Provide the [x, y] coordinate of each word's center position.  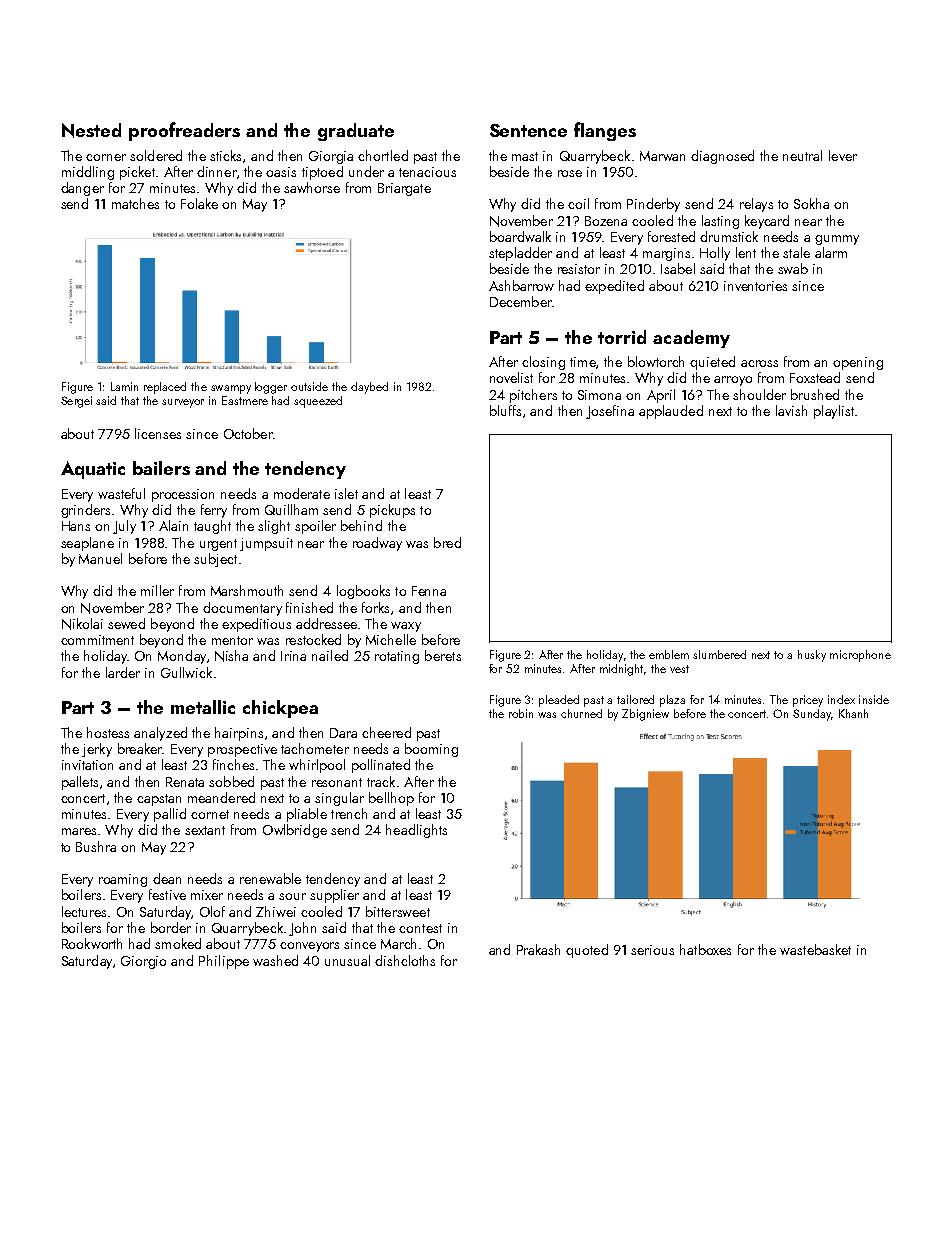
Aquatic [93, 470]
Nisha [231, 656]
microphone [860, 656]
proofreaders [184, 131]
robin [521, 713]
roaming [123, 880]
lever [843, 155]
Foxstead [815, 377]
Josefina [610, 412]
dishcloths [405, 960]
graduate [356, 132]
